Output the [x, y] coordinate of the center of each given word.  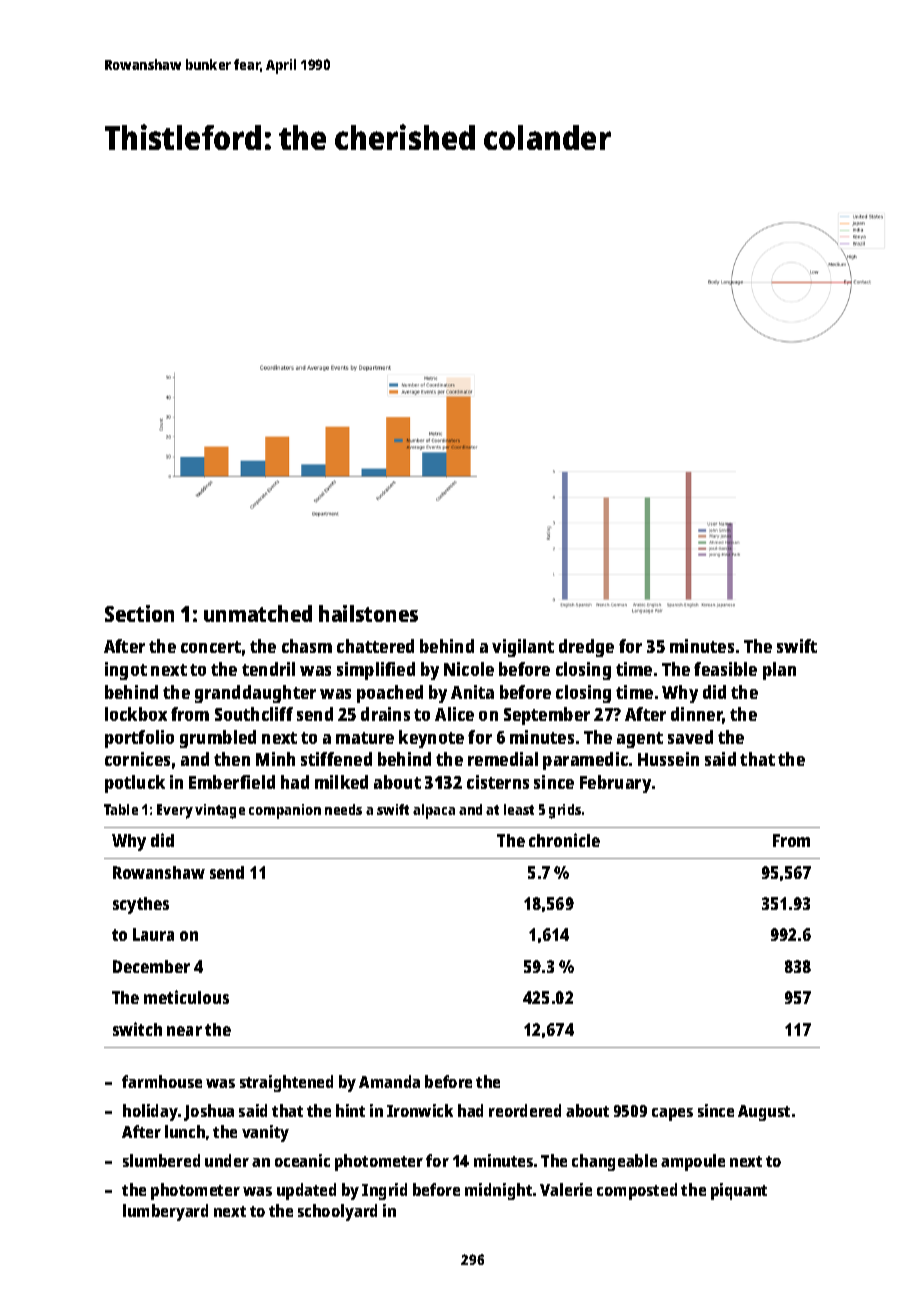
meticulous [186, 997]
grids [565, 811]
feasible [725, 669]
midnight [498, 1191]
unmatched [258, 613]
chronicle [564, 840]
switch [137, 1029]
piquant [739, 1191]
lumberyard [165, 1212]
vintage [220, 811]
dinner [697, 715]
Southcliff [254, 714]
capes [672, 1114]
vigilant [523, 648]
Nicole [469, 669]
